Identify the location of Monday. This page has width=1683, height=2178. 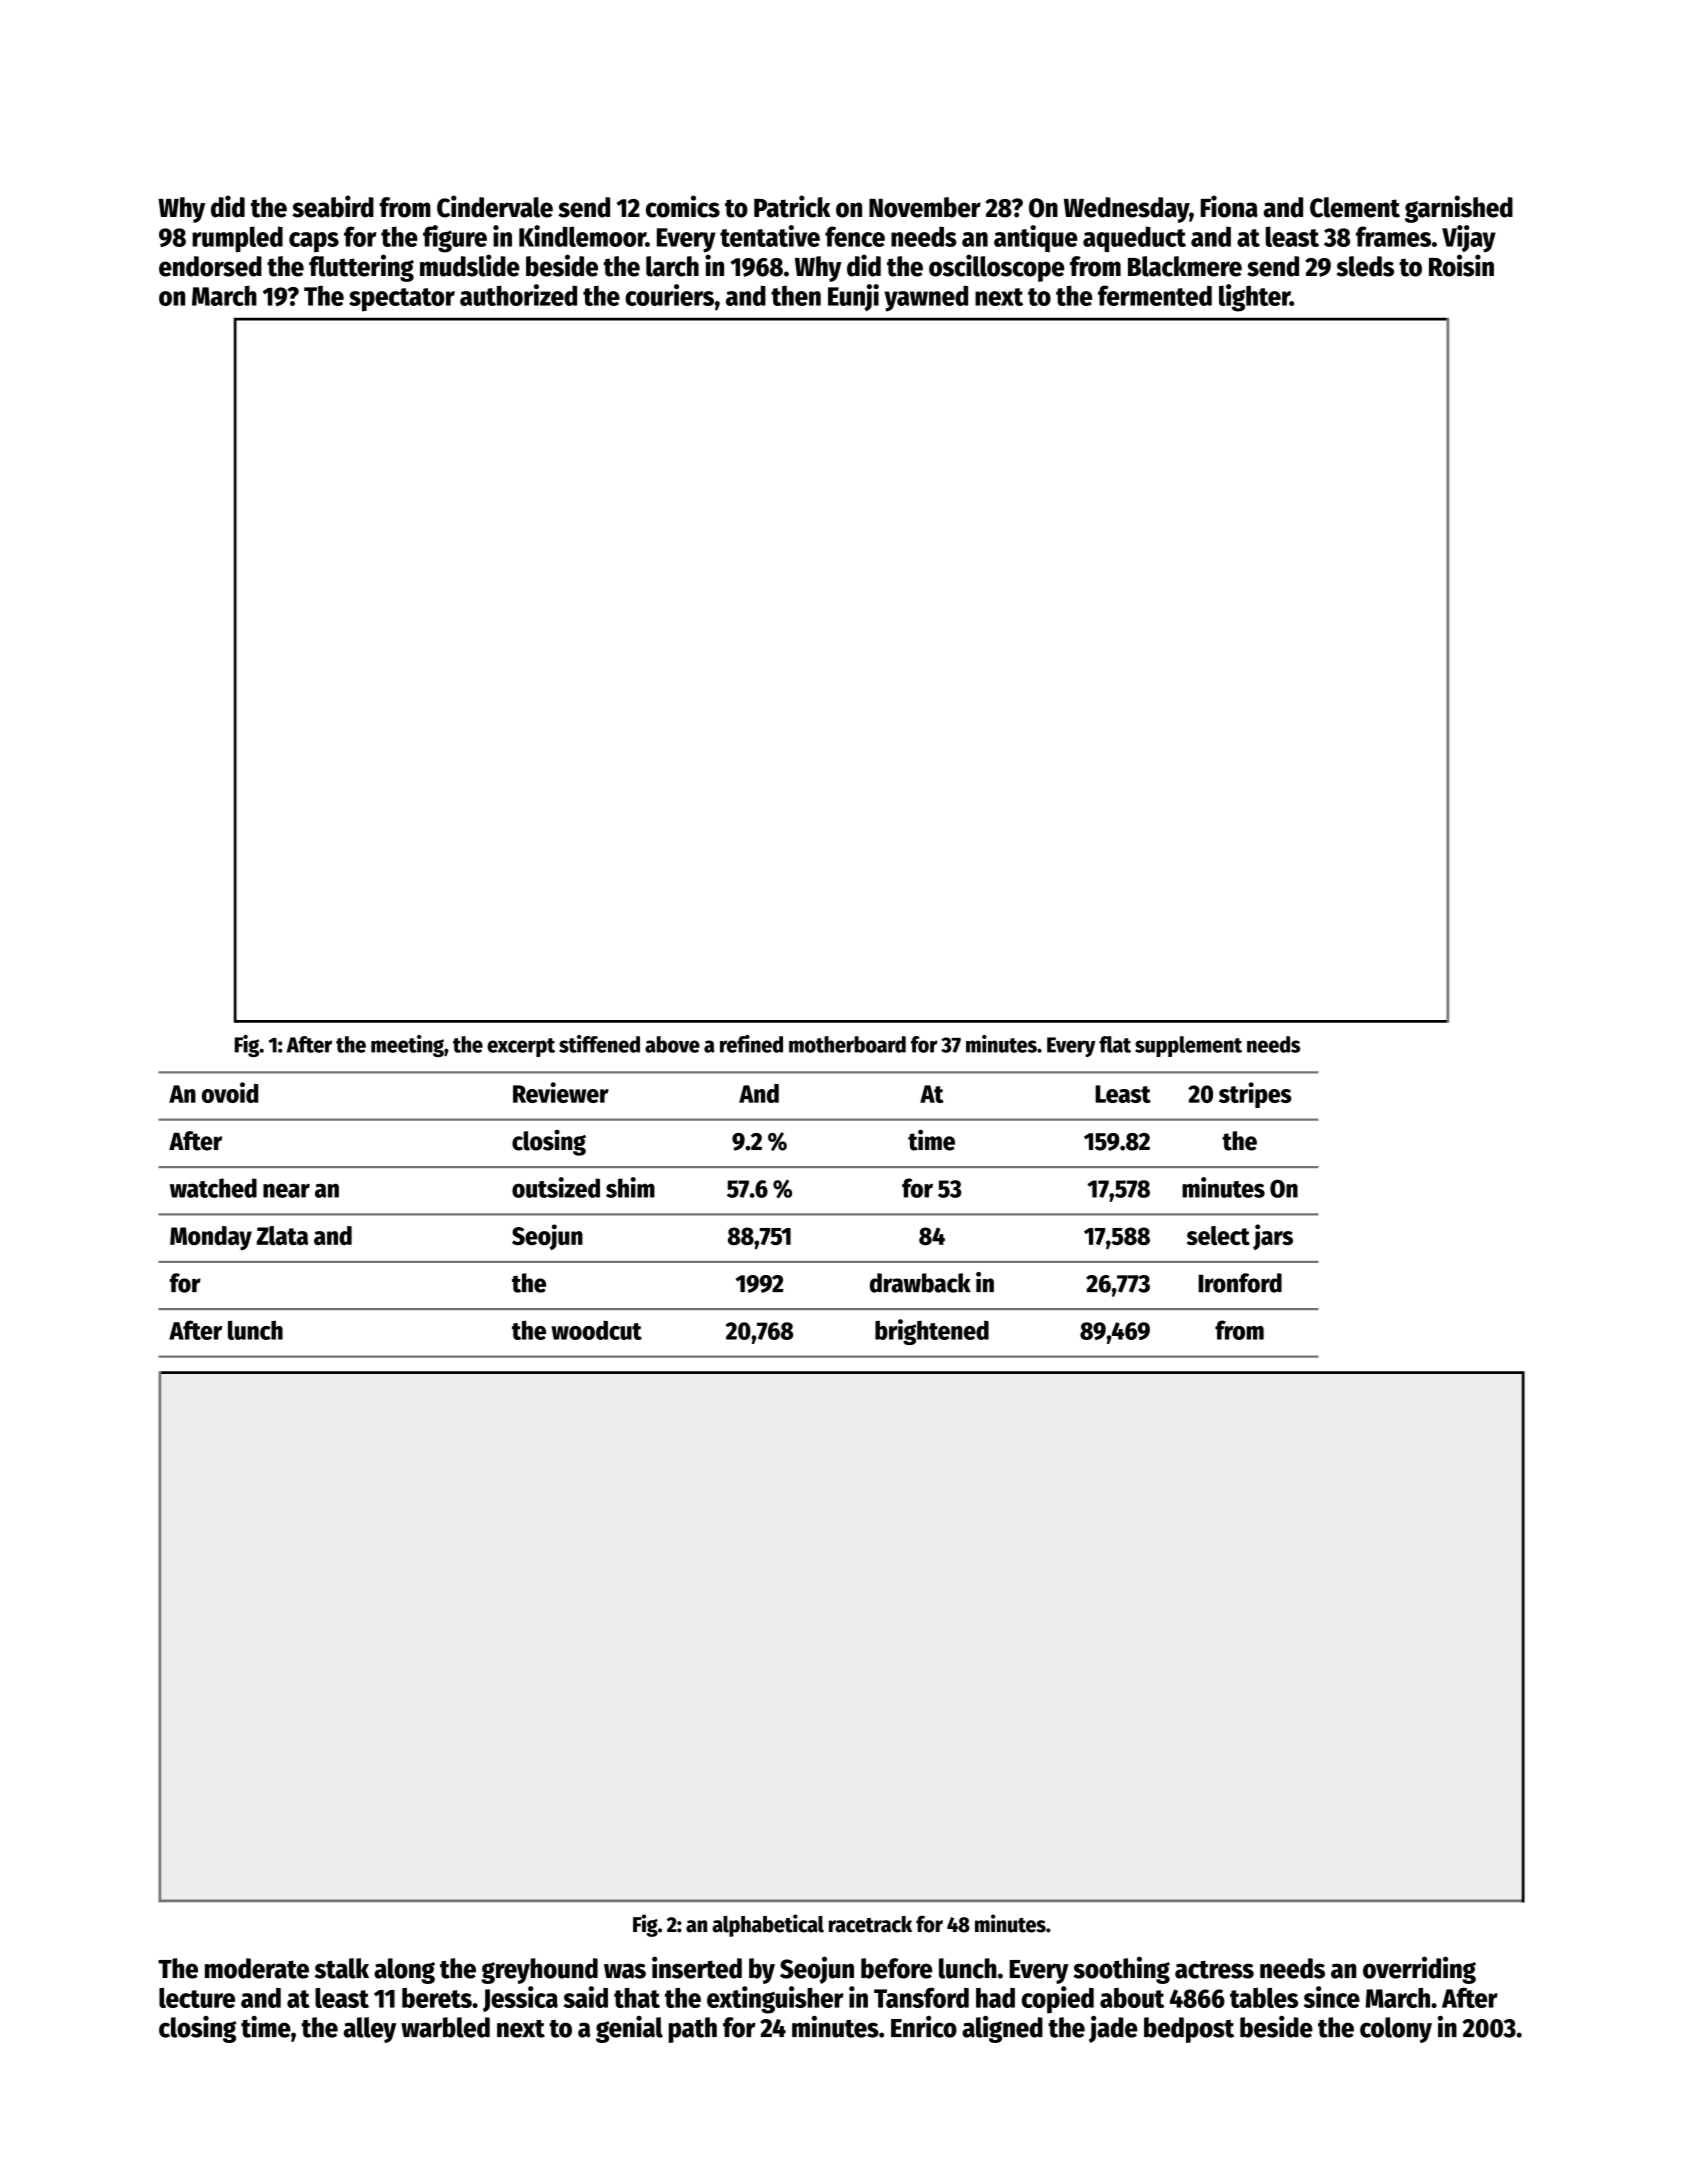
(211, 1238).
